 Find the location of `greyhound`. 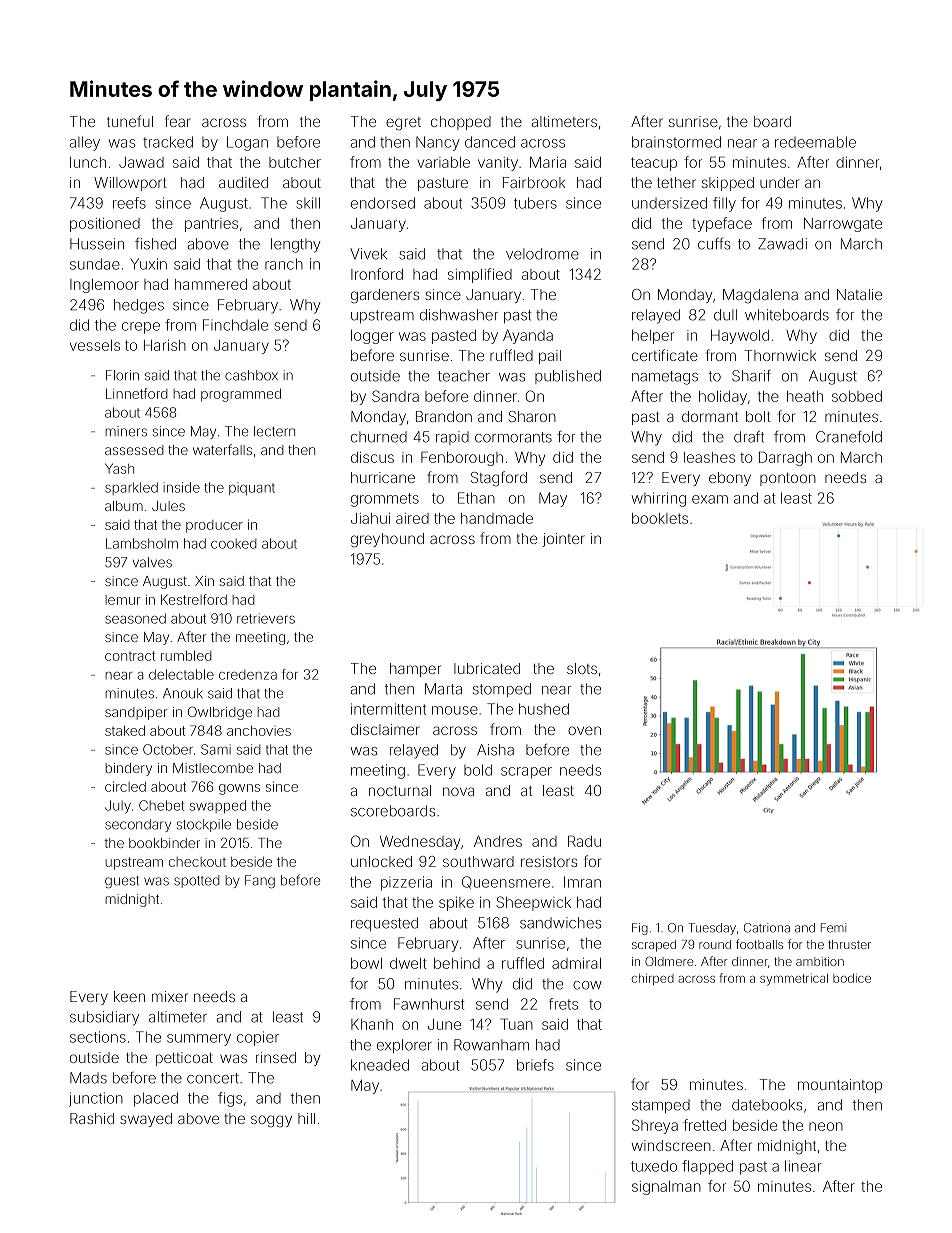

greyhound is located at coordinates (387, 540).
